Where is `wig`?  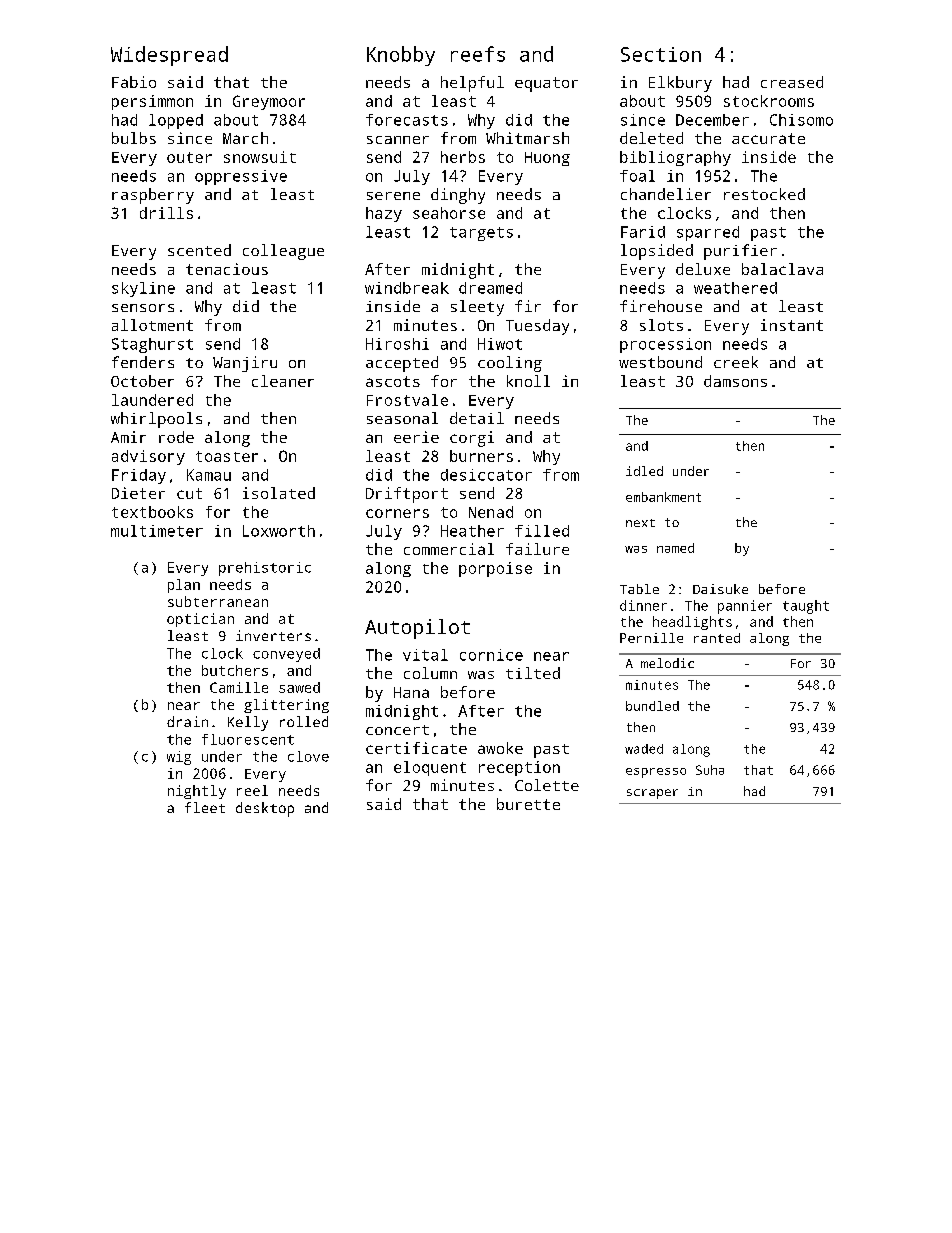 wig is located at coordinates (179, 758).
